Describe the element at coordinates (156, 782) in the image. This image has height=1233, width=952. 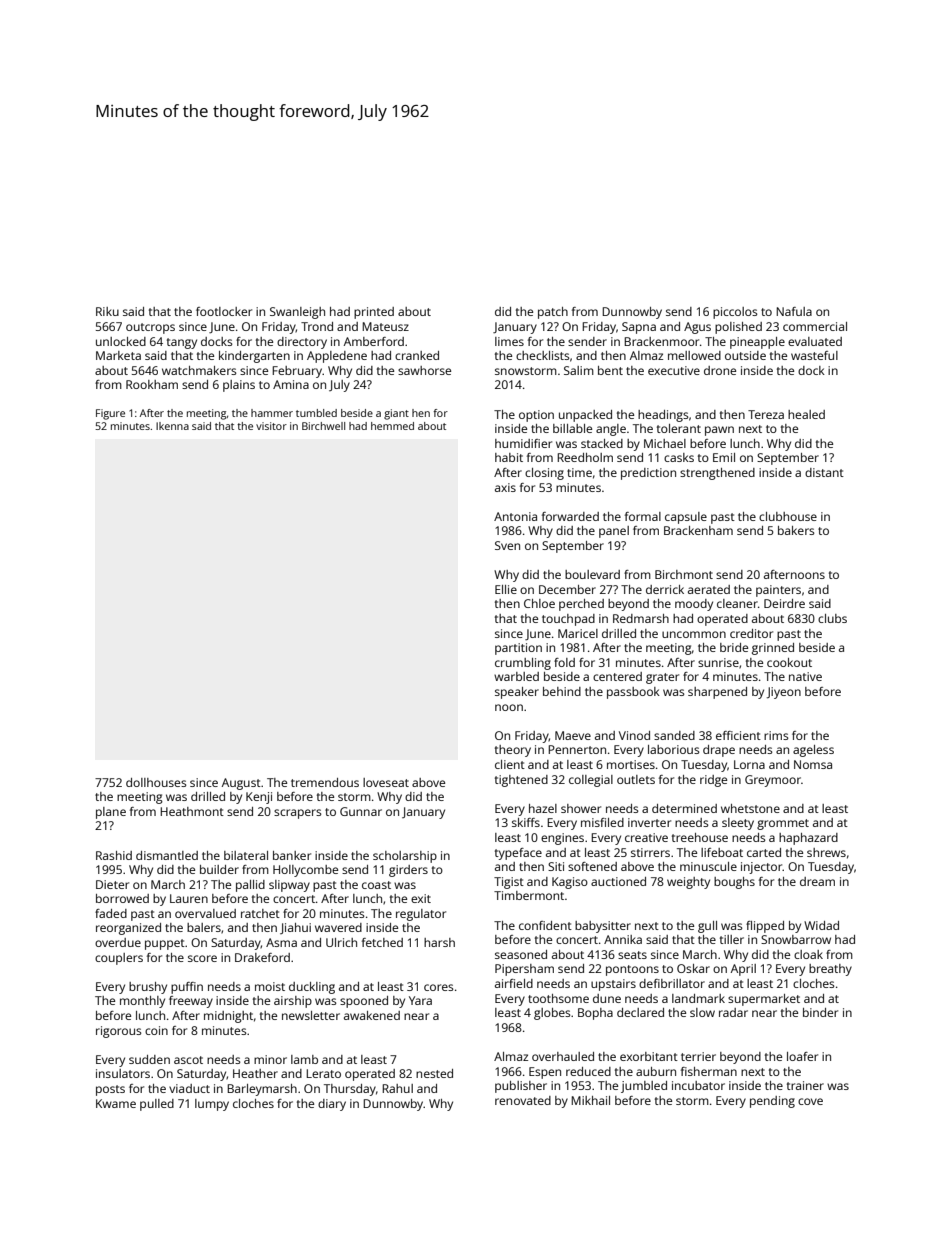
I see `dollhouses` at that location.
